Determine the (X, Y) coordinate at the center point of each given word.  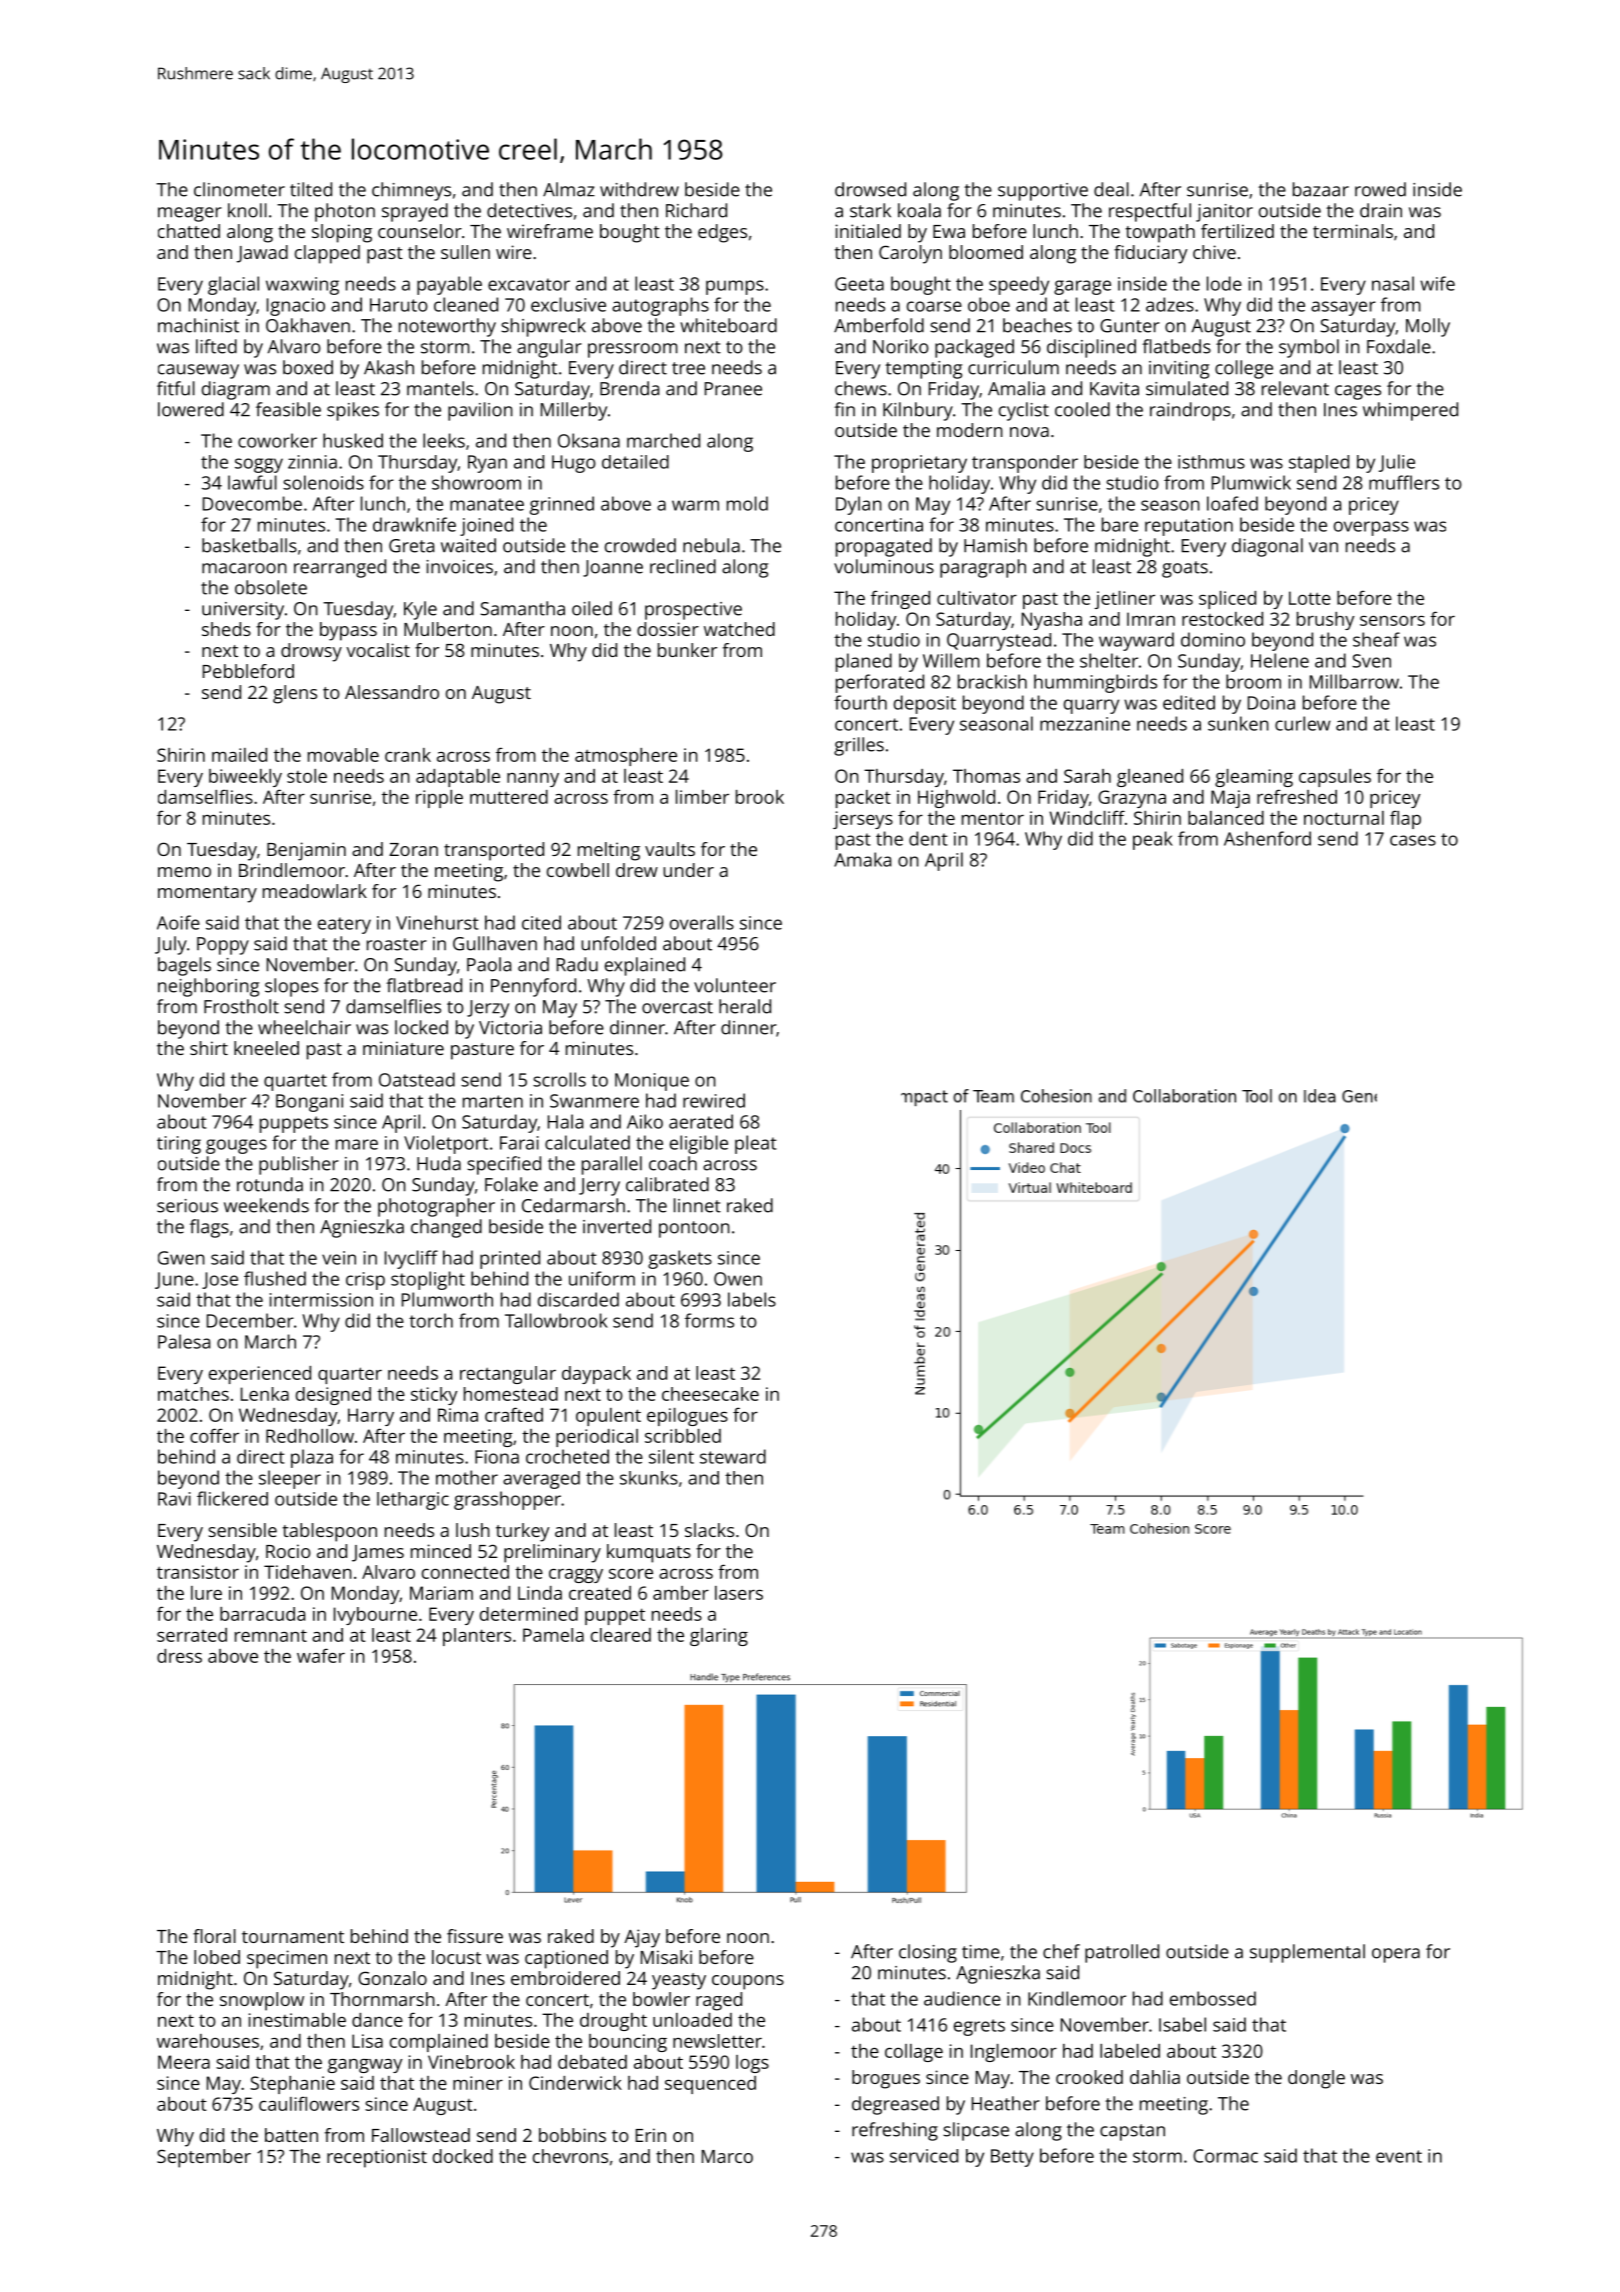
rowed (1380, 189)
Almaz (569, 189)
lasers (739, 1593)
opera (1396, 1955)
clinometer (239, 189)
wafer (321, 1655)
